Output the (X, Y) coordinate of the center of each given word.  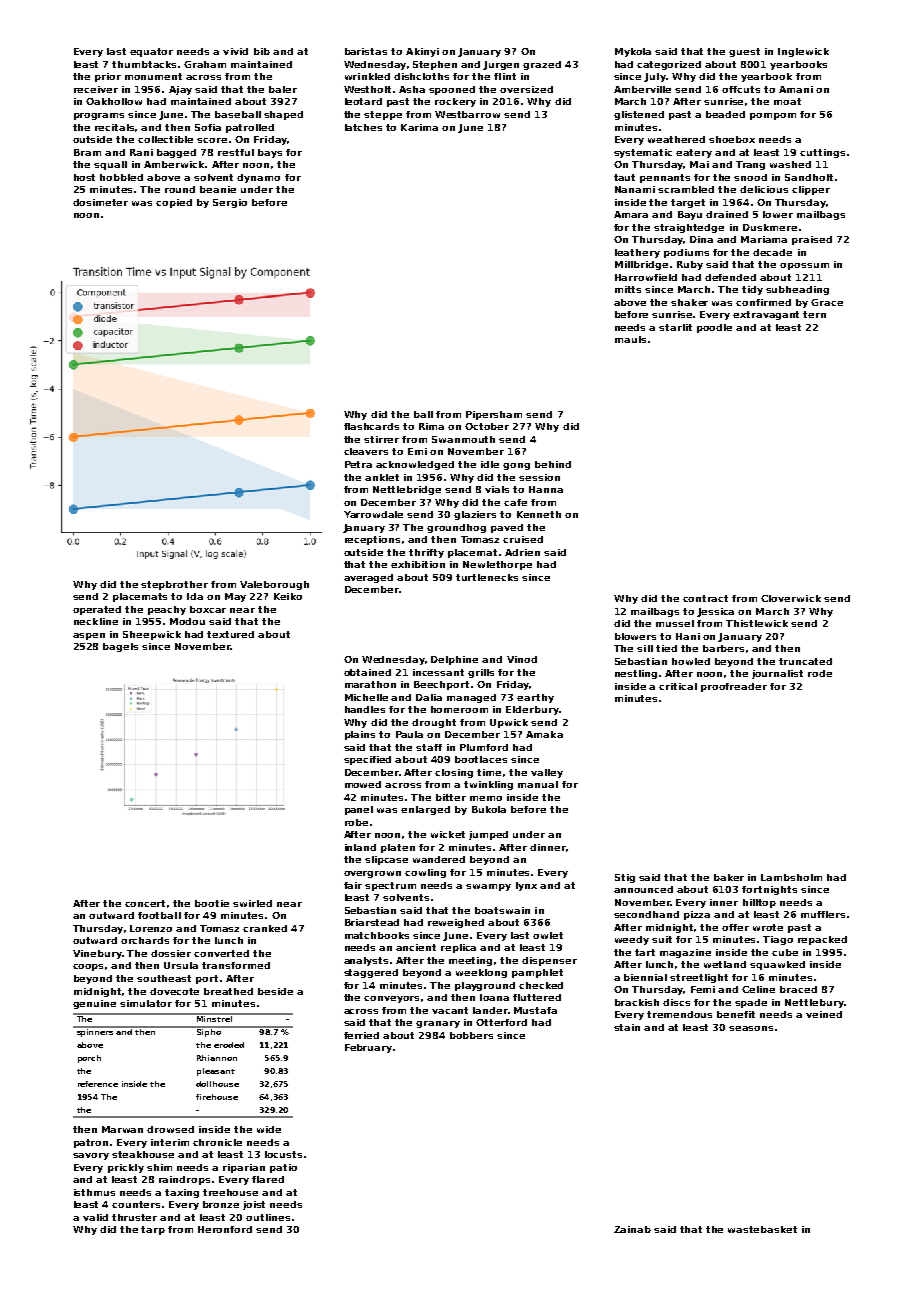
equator (151, 52)
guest (744, 52)
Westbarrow (467, 114)
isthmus (94, 1192)
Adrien (522, 552)
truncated (805, 661)
